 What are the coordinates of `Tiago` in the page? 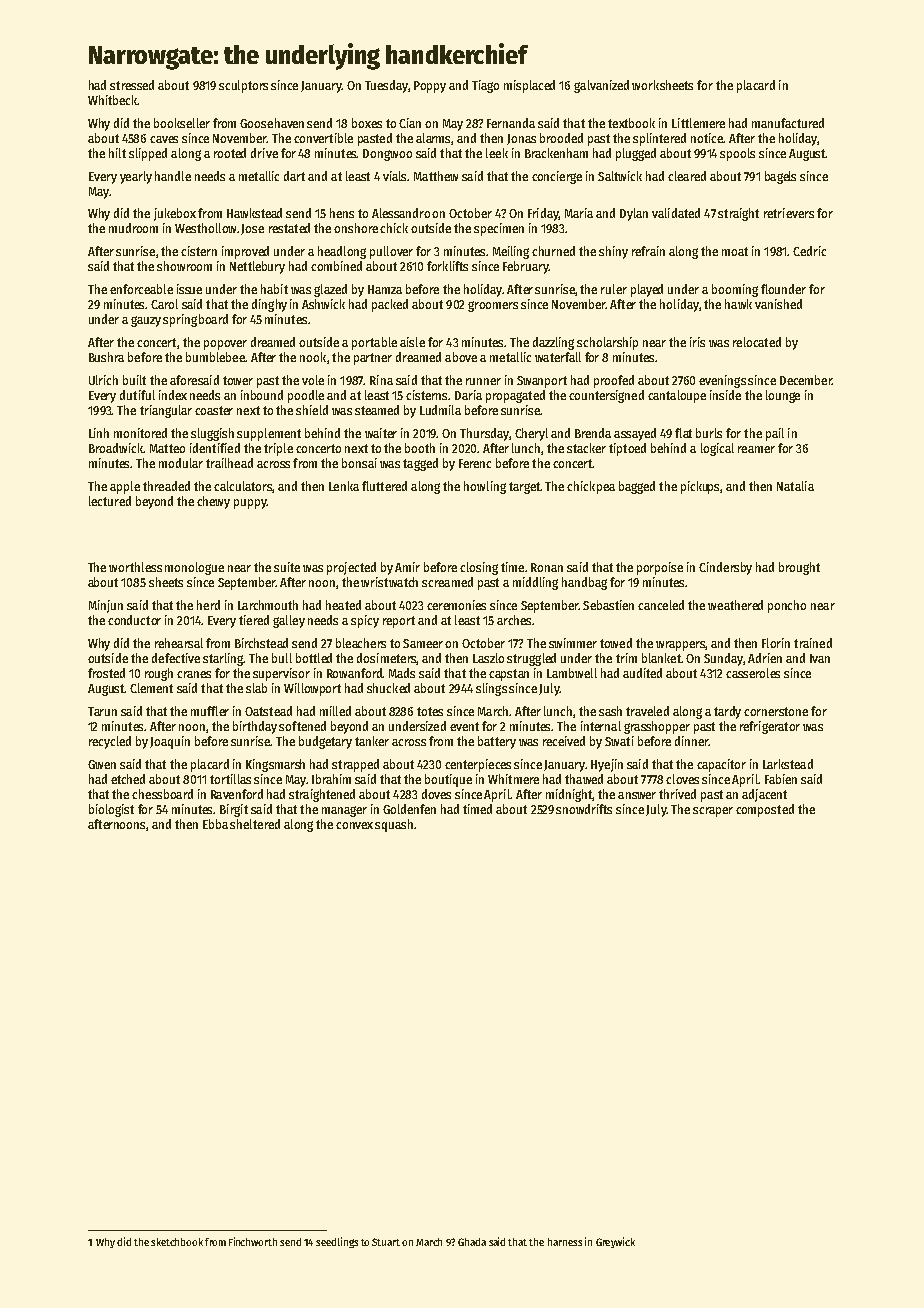 It's located at (485, 86).
